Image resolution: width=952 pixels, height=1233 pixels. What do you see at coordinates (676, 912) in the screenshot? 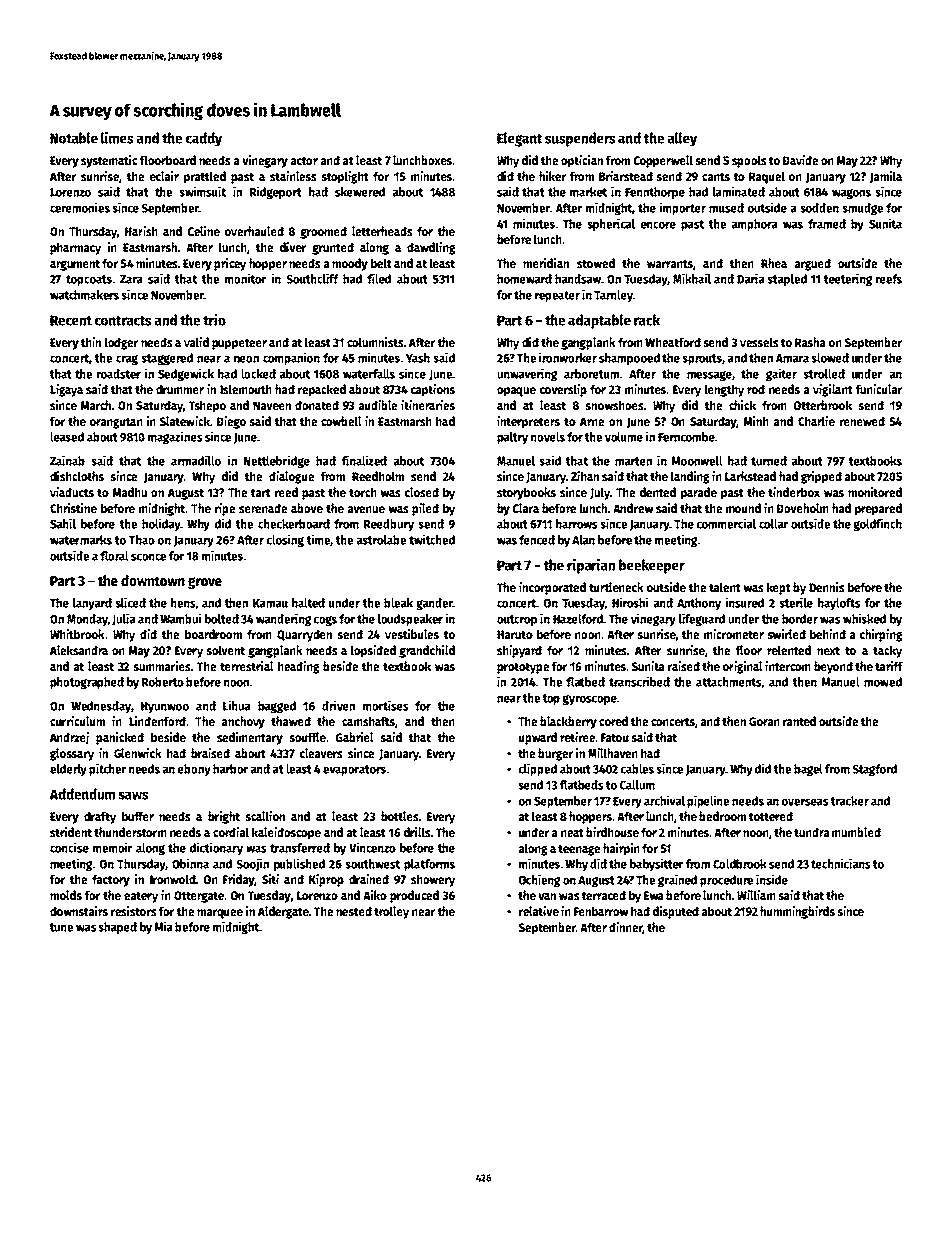
I see `disputed` at bounding box center [676, 912].
